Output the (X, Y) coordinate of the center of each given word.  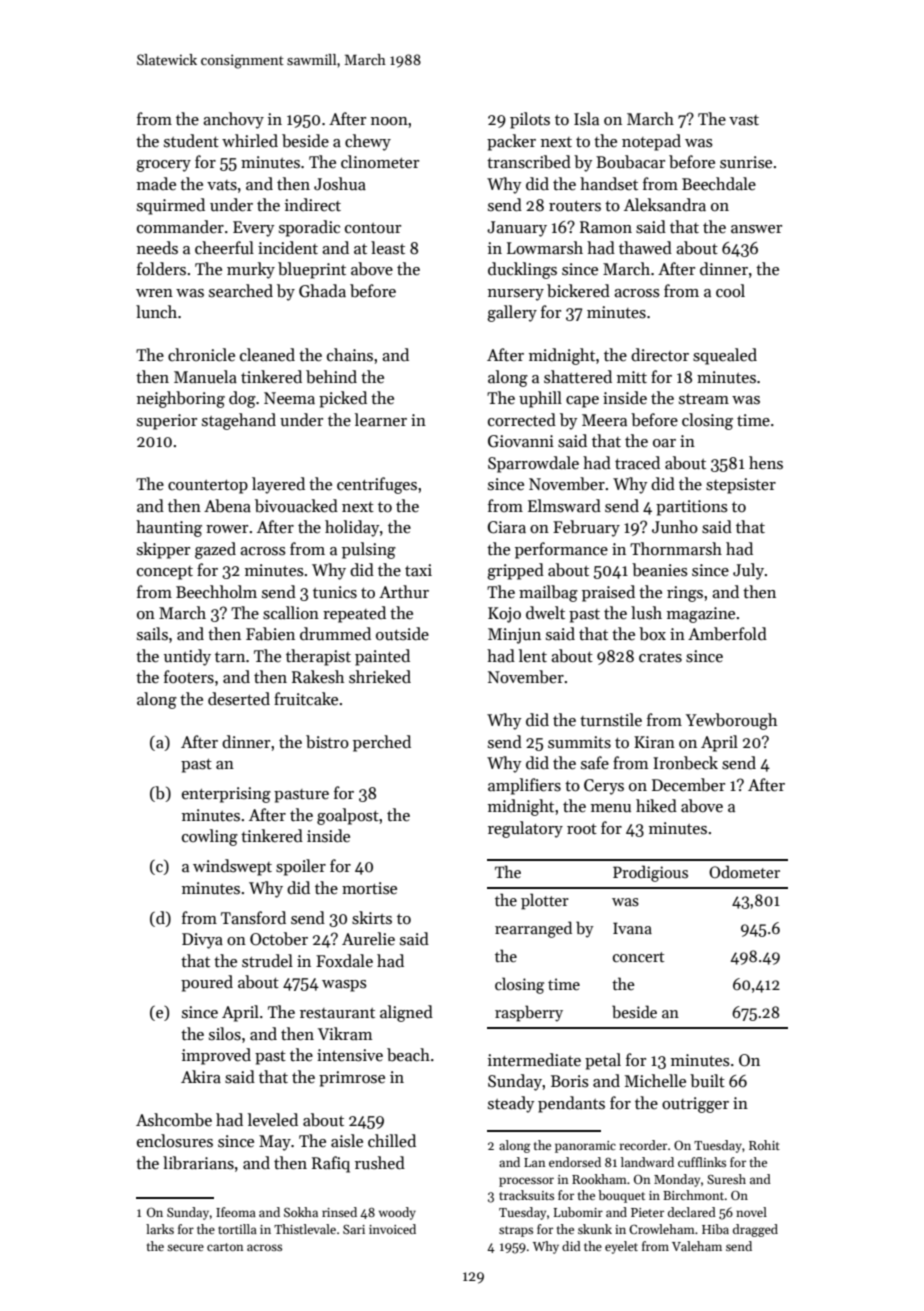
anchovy (233, 120)
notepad (651, 142)
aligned (406, 1013)
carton (225, 1247)
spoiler (301, 867)
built (707, 1081)
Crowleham (662, 1229)
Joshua (340, 184)
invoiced (392, 1229)
